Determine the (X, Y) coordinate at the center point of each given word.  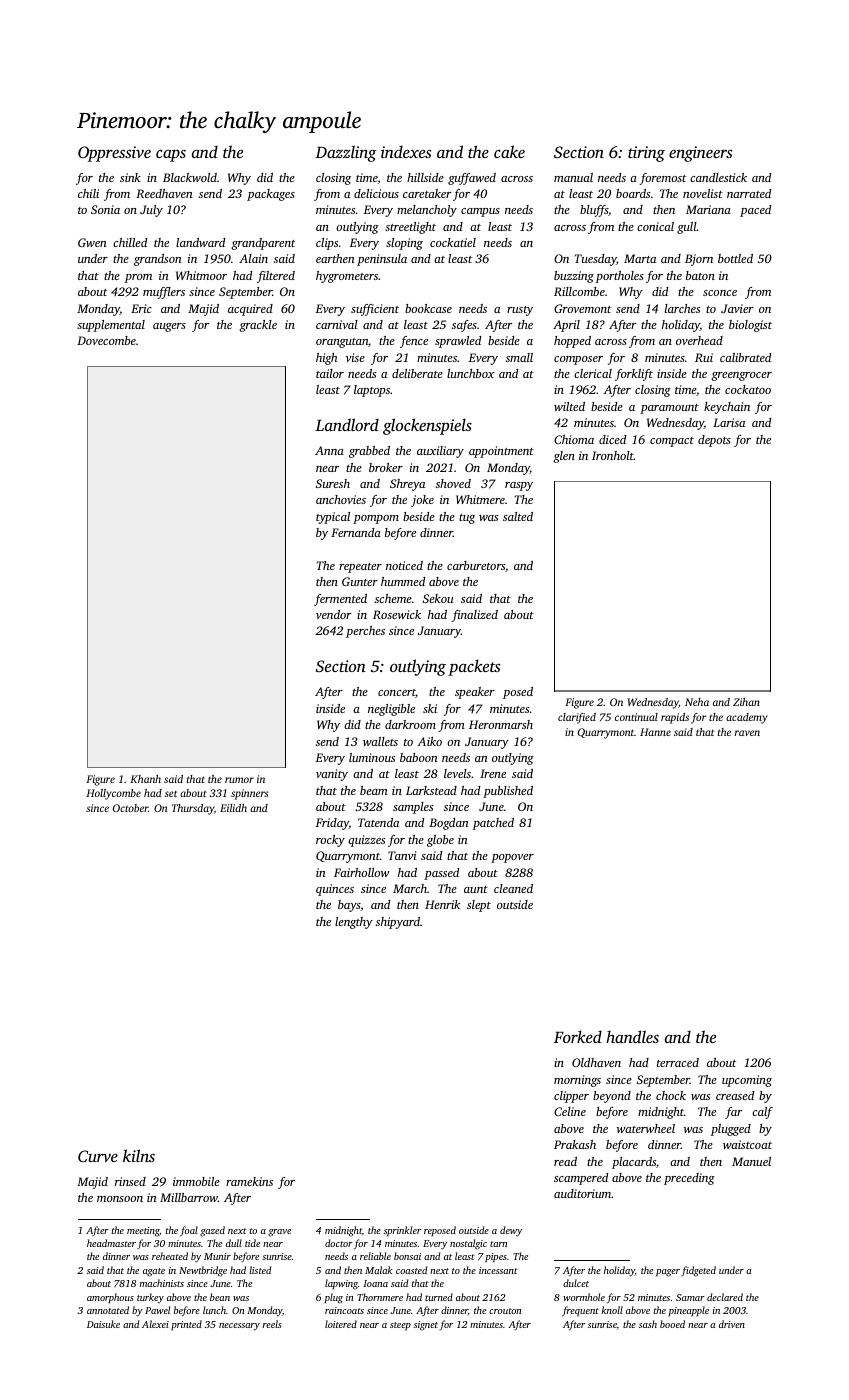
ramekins (249, 1181)
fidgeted (698, 1271)
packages (271, 195)
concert (397, 693)
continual (636, 717)
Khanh (145, 779)
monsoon (120, 1199)
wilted (569, 406)
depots (714, 441)
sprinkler (402, 1231)
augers (169, 327)
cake (509, 151)
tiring (646, 154)
